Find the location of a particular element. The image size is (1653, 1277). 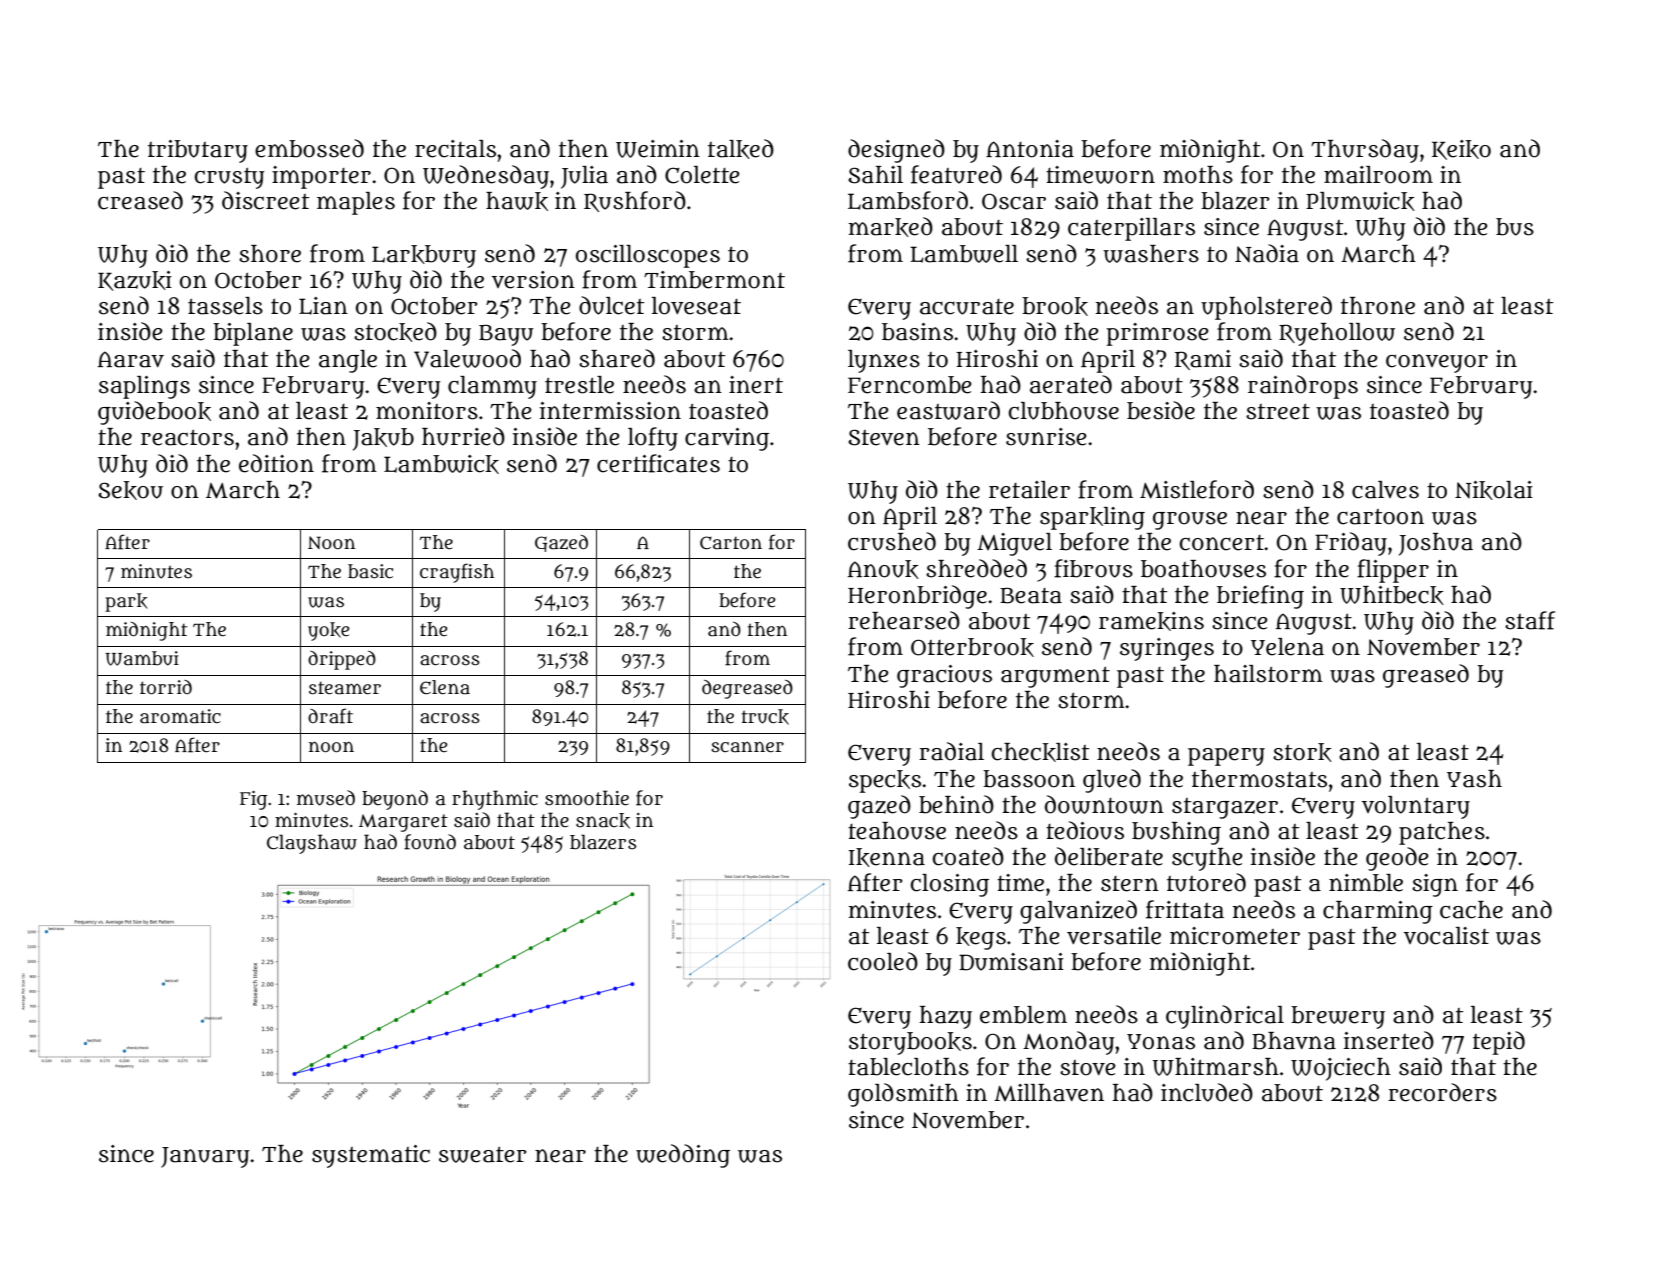

draft is located at coordinates (330, 716).
